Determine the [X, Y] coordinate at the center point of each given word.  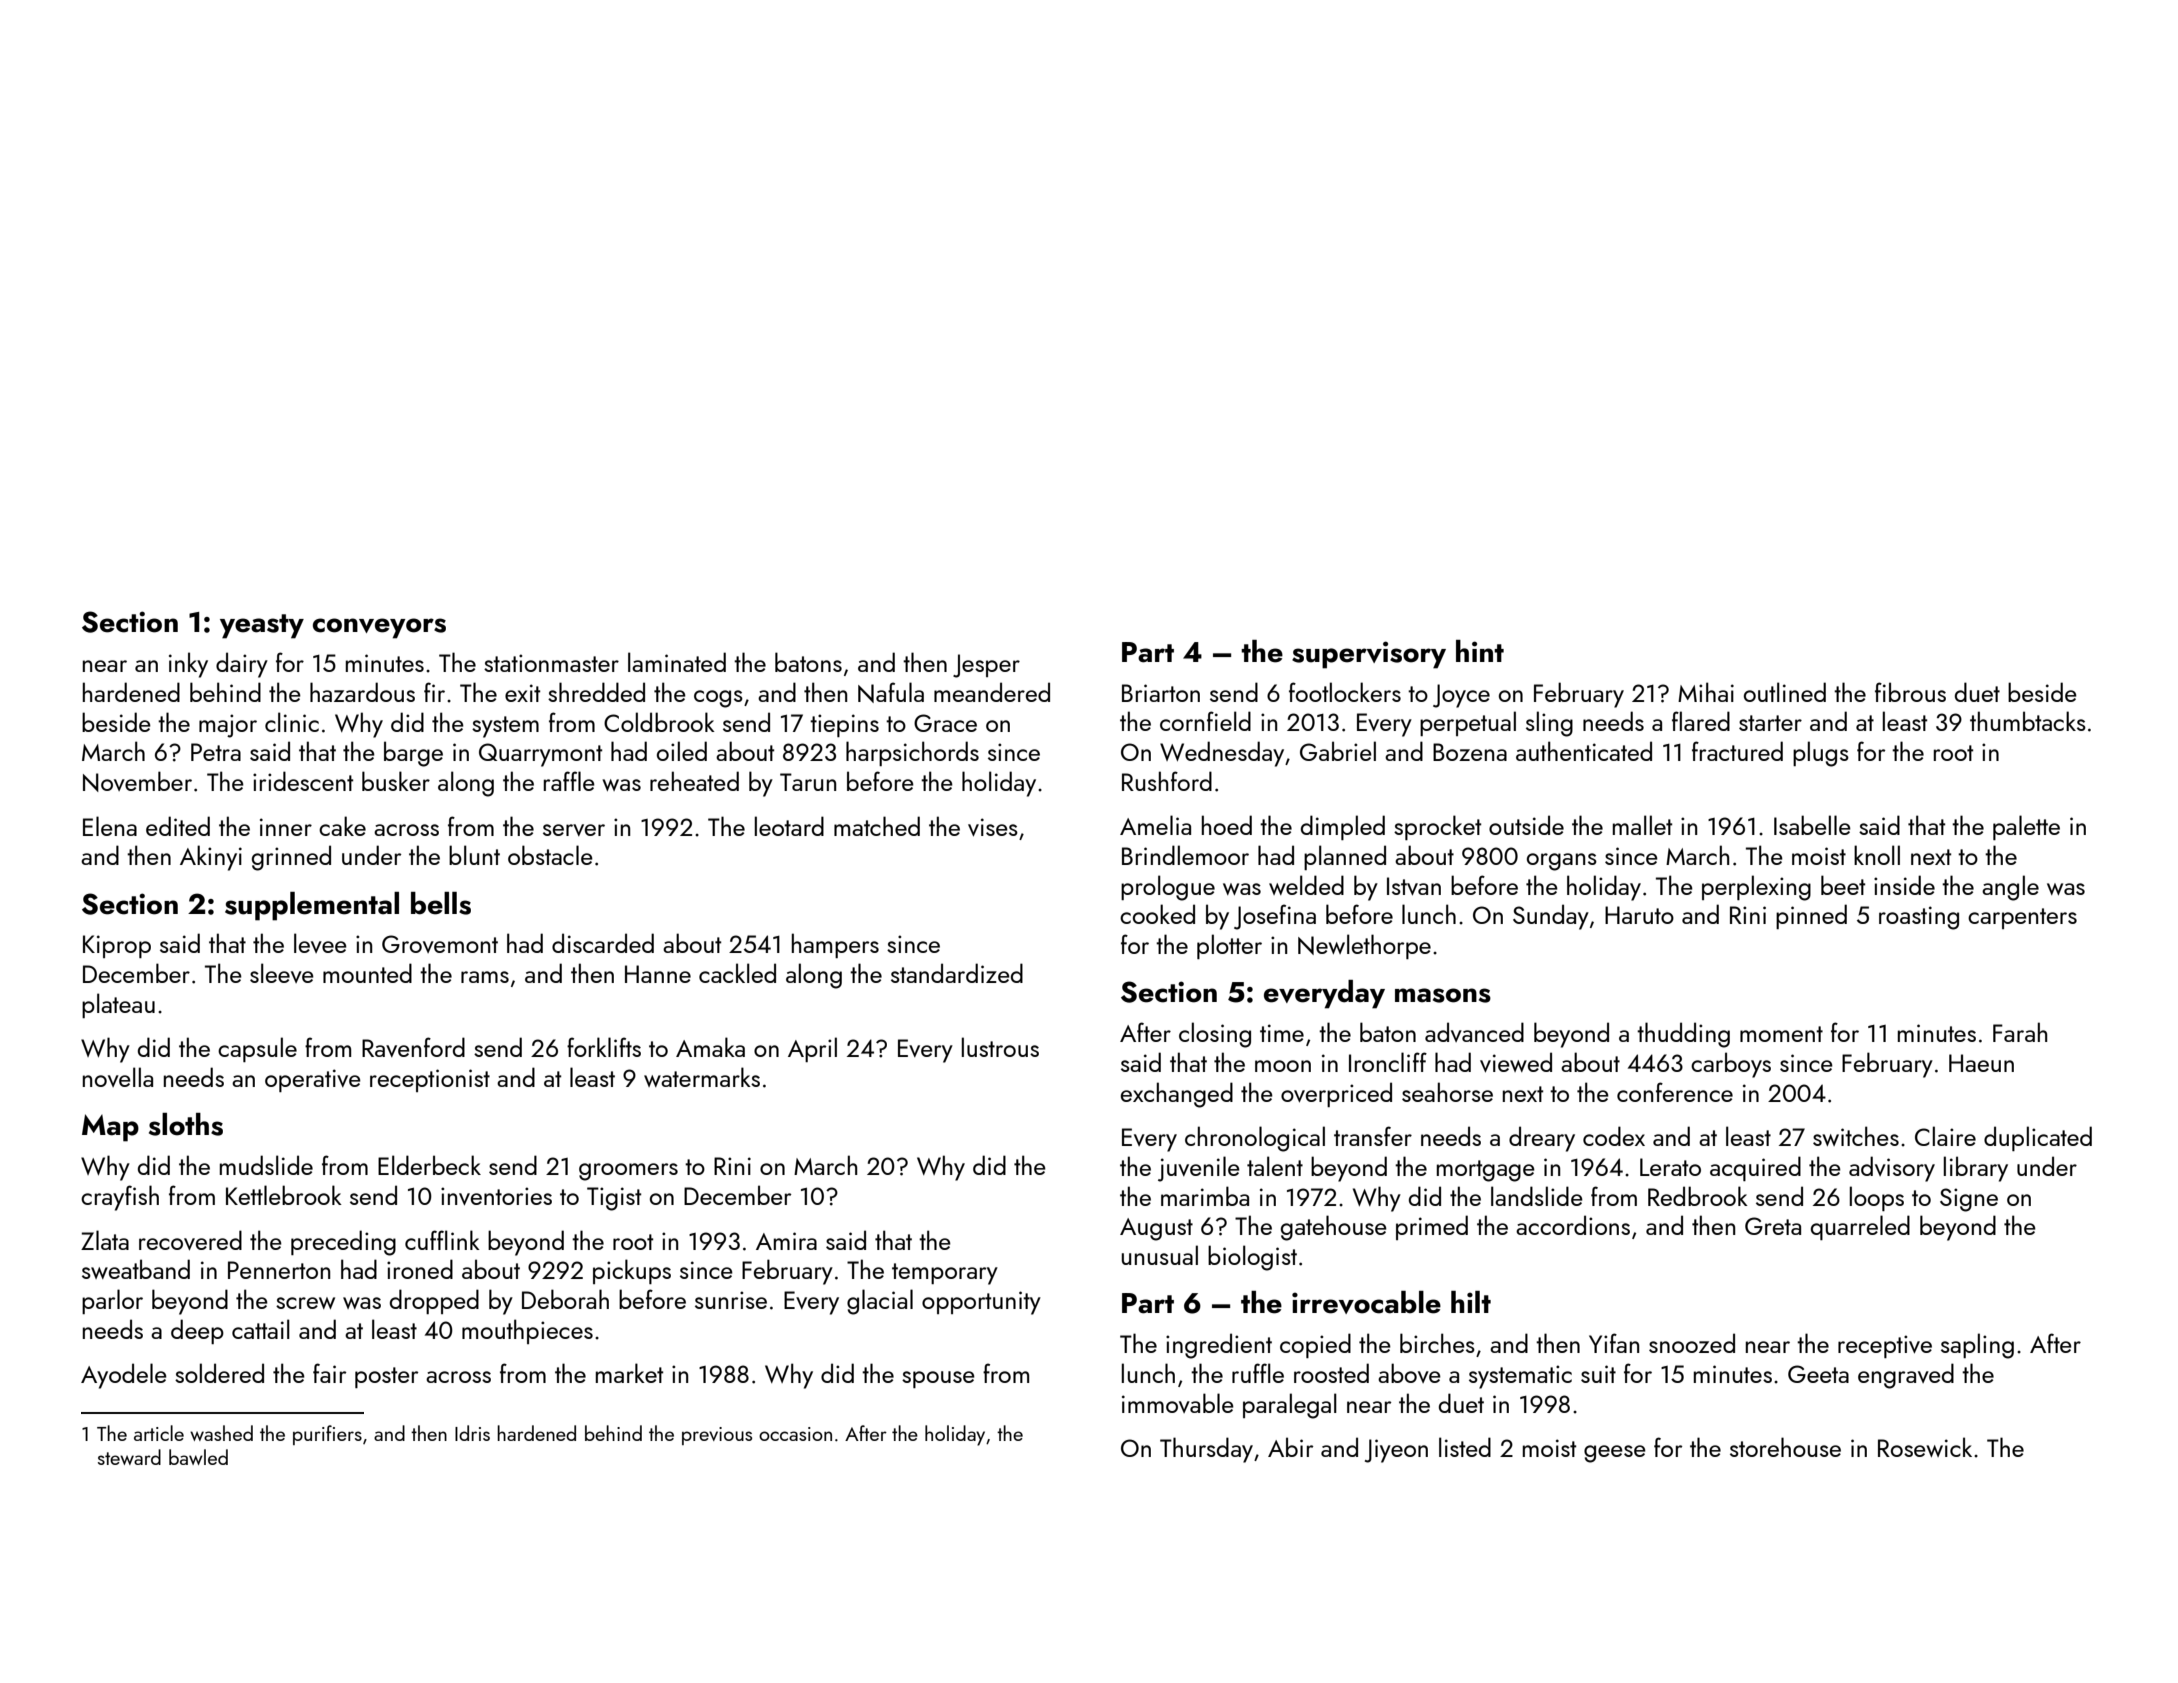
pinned [1811, 916]
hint [1480, 651]
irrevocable [1366, 1302]
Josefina [1275, 917]
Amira [786, 1241]
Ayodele [124, 1376]
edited [178, 826]
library [1976, 1169]
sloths [186, 1124]
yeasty [262, 626]
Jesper [986, 666]
